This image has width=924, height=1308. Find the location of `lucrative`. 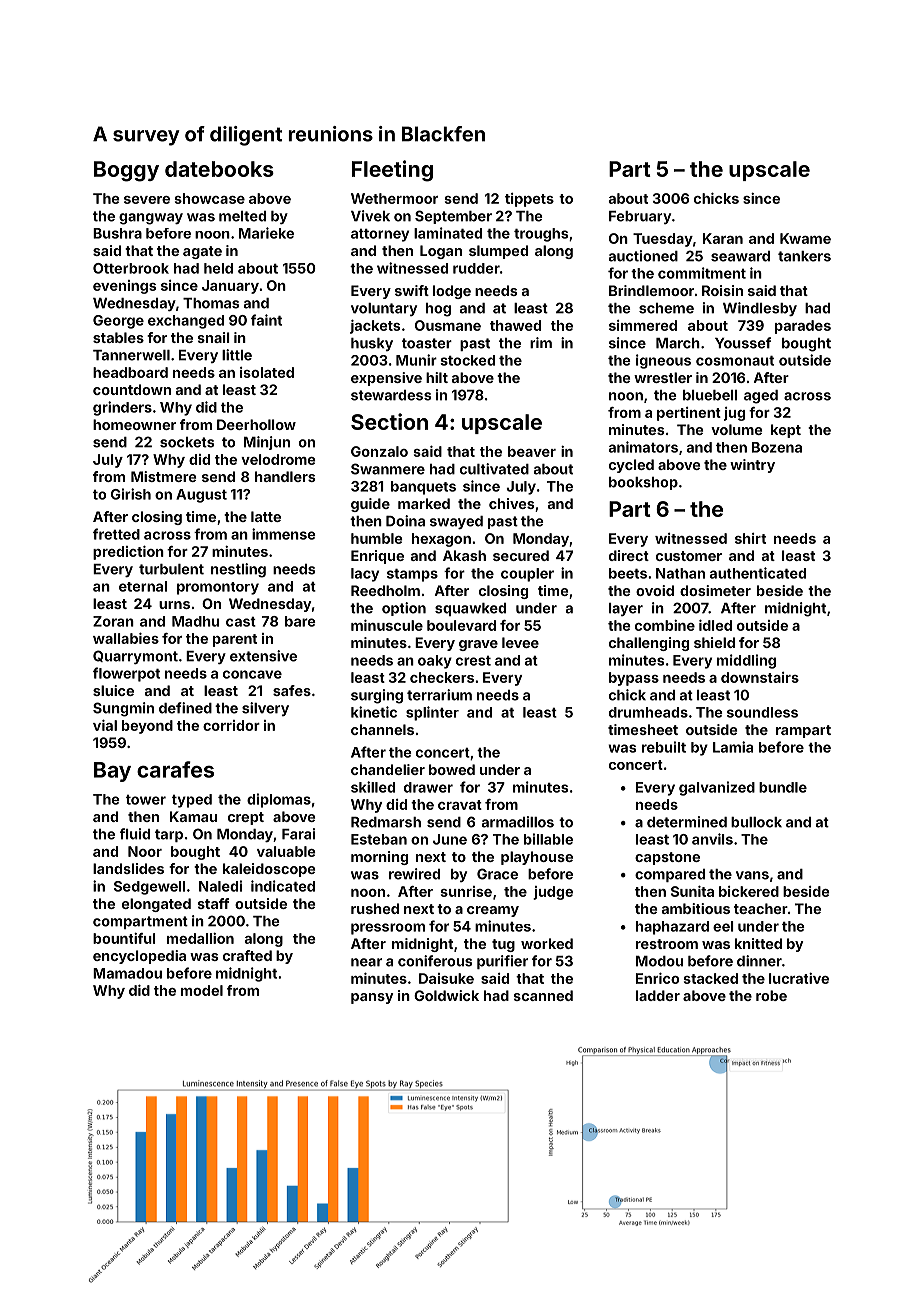

lucrative is located at coordinates (799, 978).
